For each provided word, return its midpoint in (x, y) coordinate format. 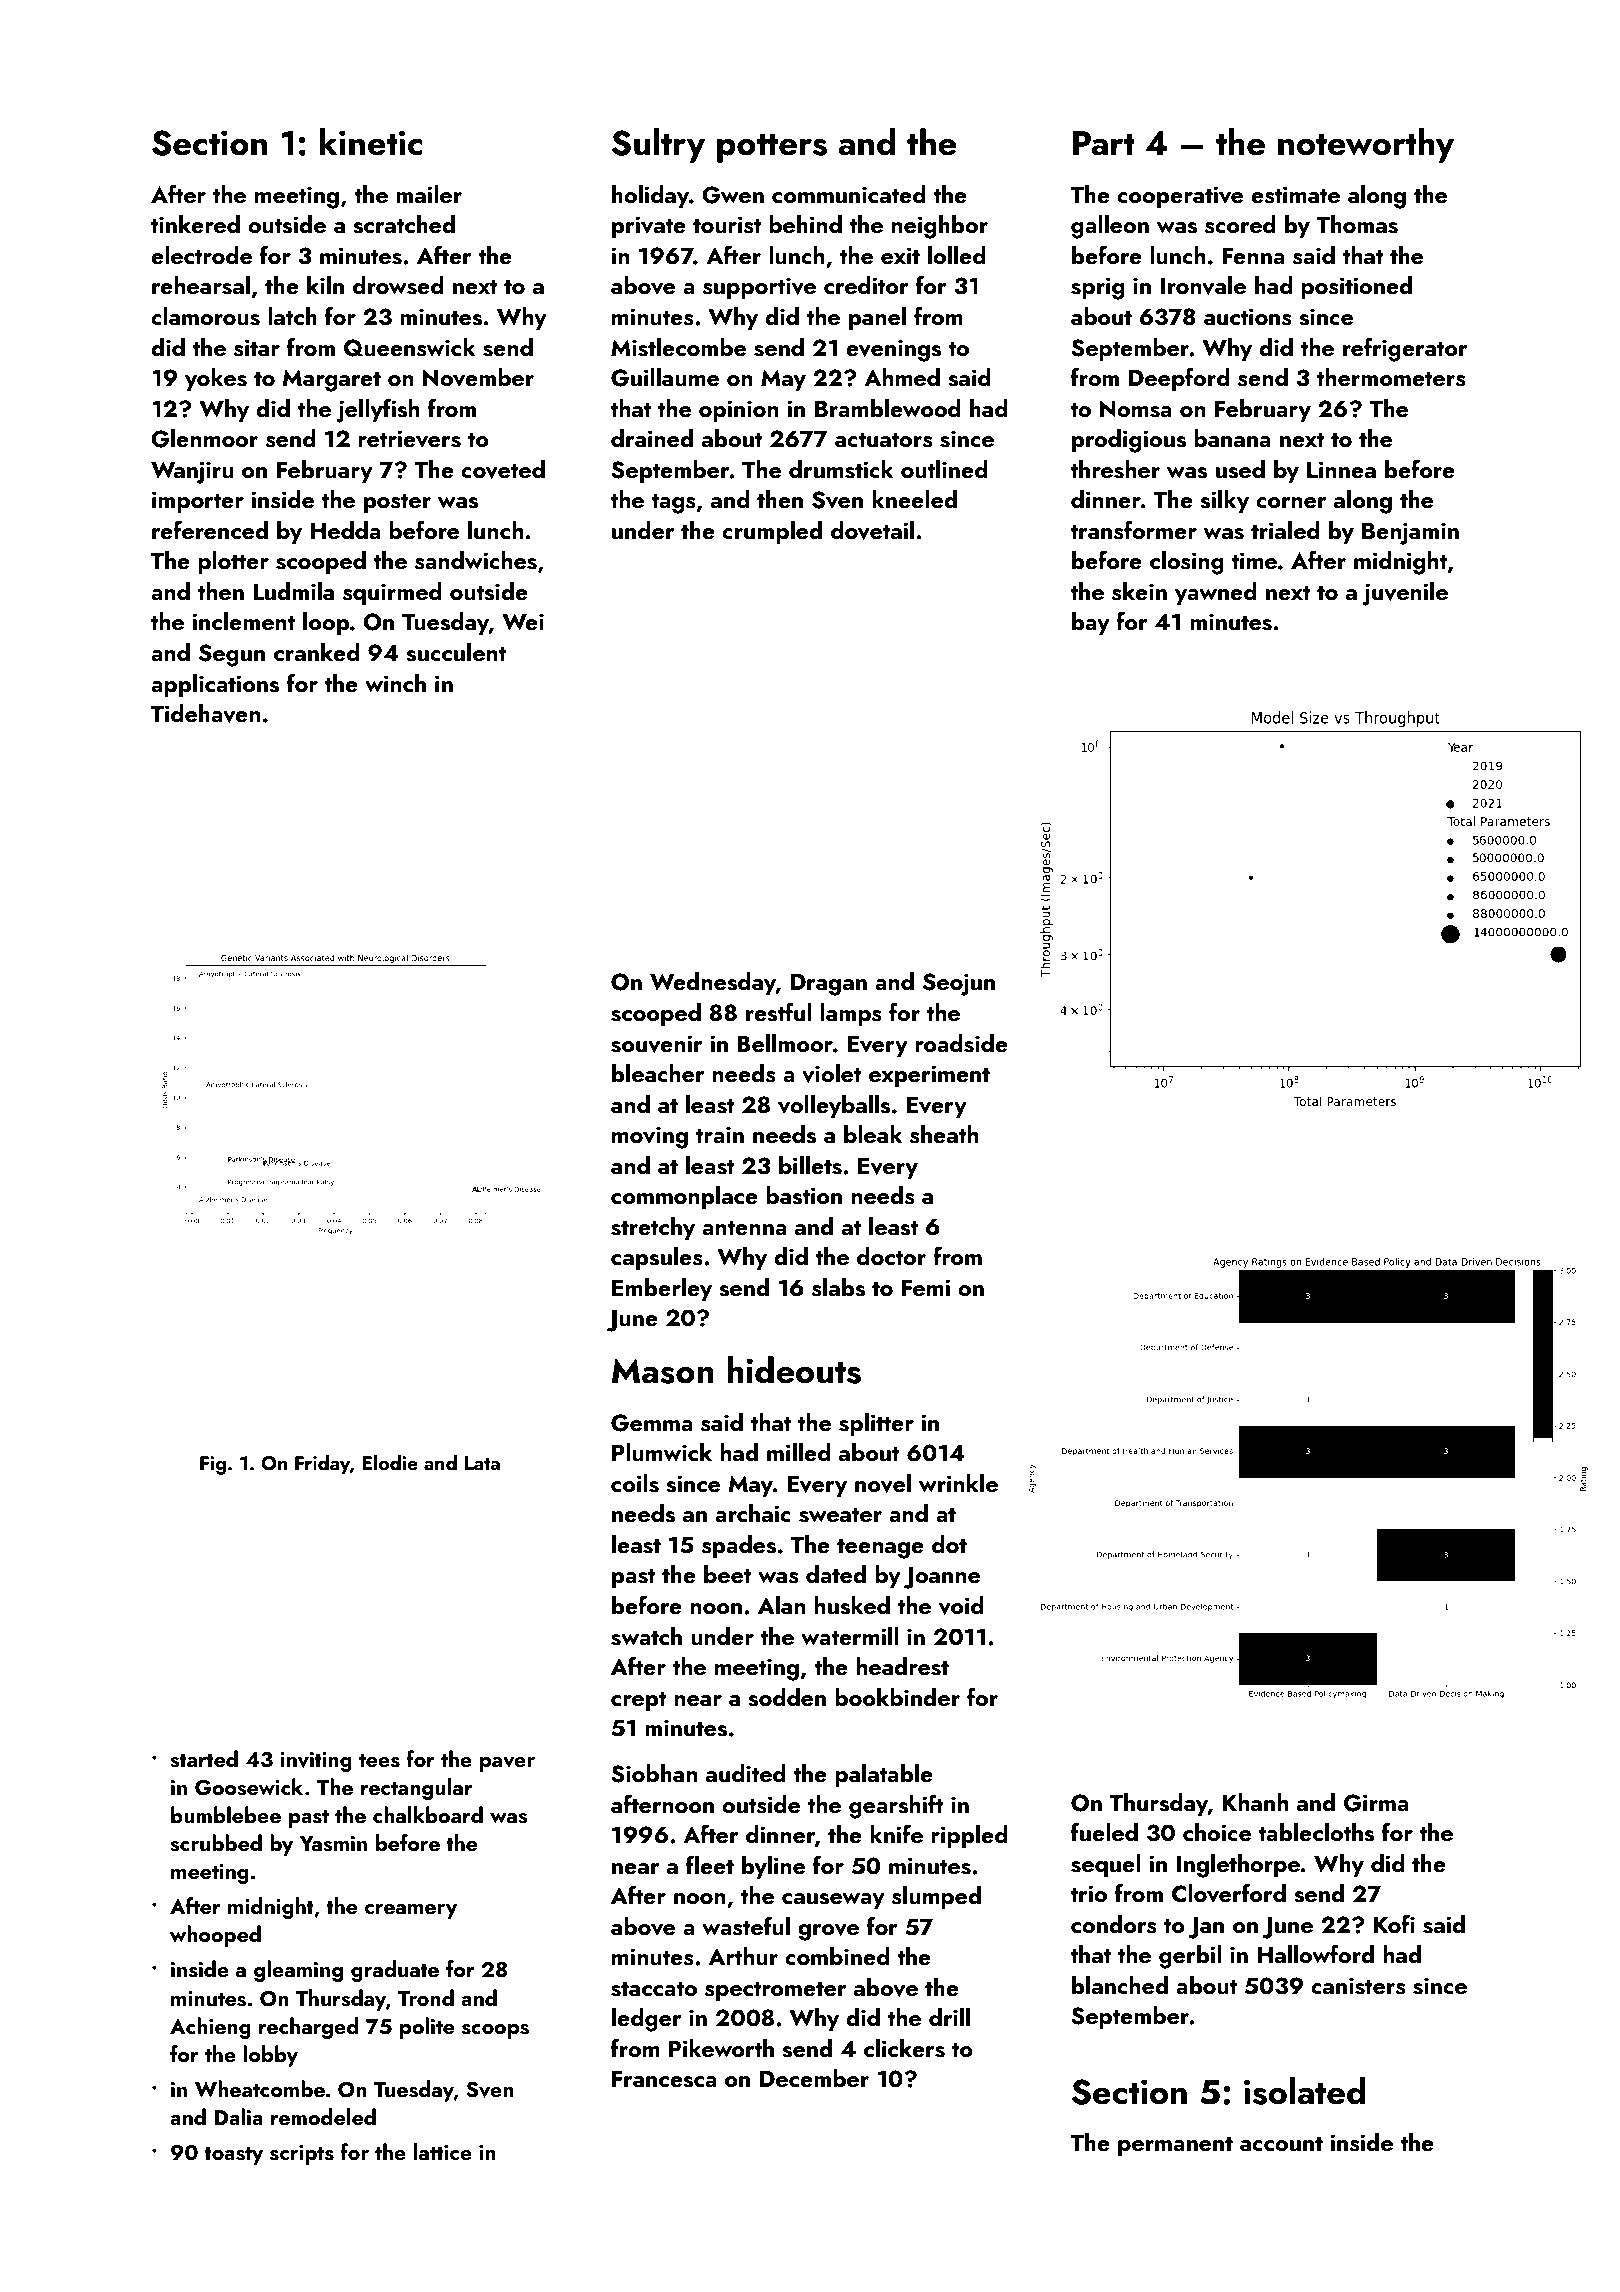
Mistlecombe (678, 347)
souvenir (656, 1044)
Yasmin (333, 1844)
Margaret (332, 380)
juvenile (1405, 594)
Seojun (959, 984)
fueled (1104, 1831)
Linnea (1341, 469)
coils (635, 1483)
